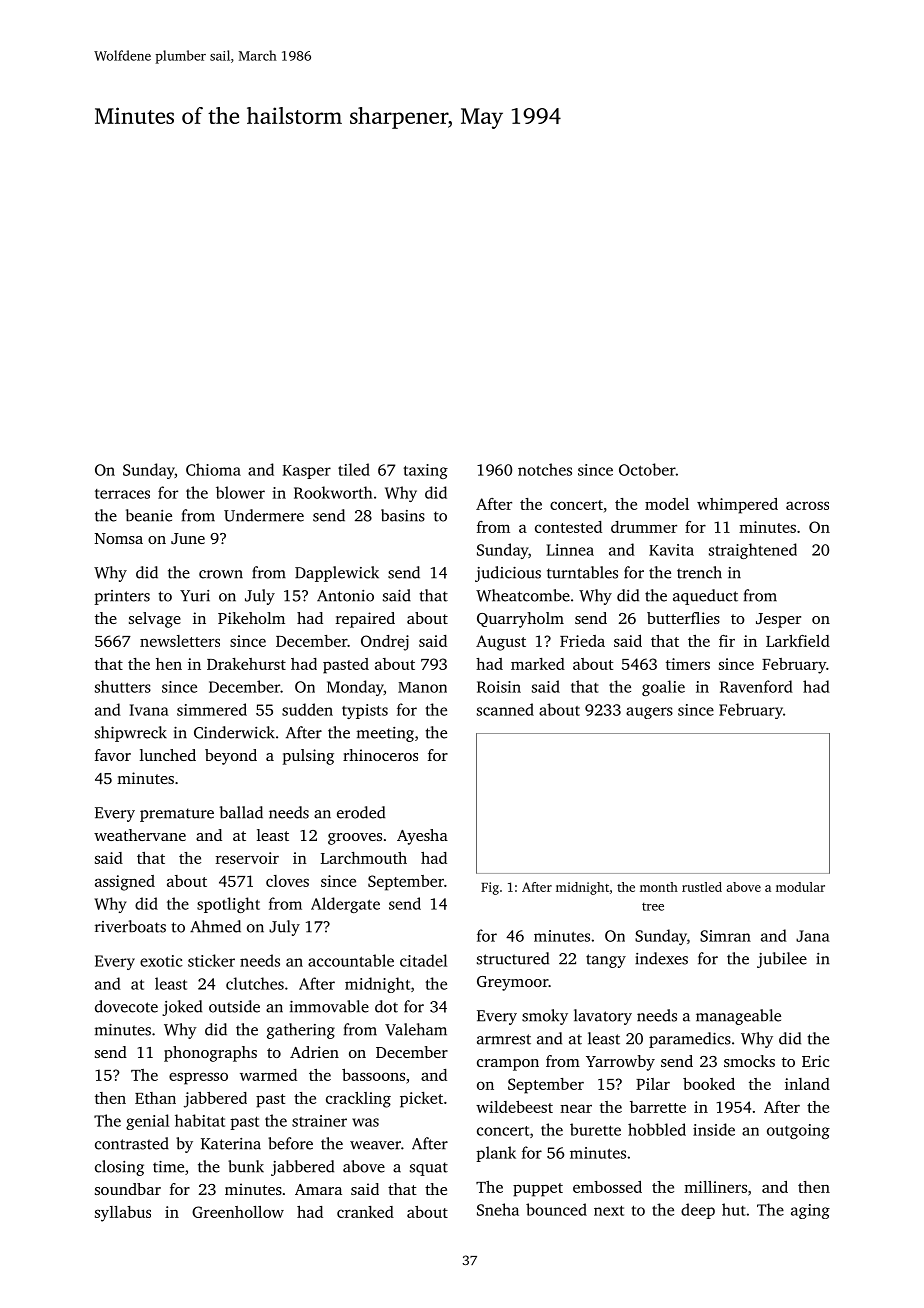  Describe the element at coordinates (155, 1098) in the screenshot. I see `Ethan` at that location.
